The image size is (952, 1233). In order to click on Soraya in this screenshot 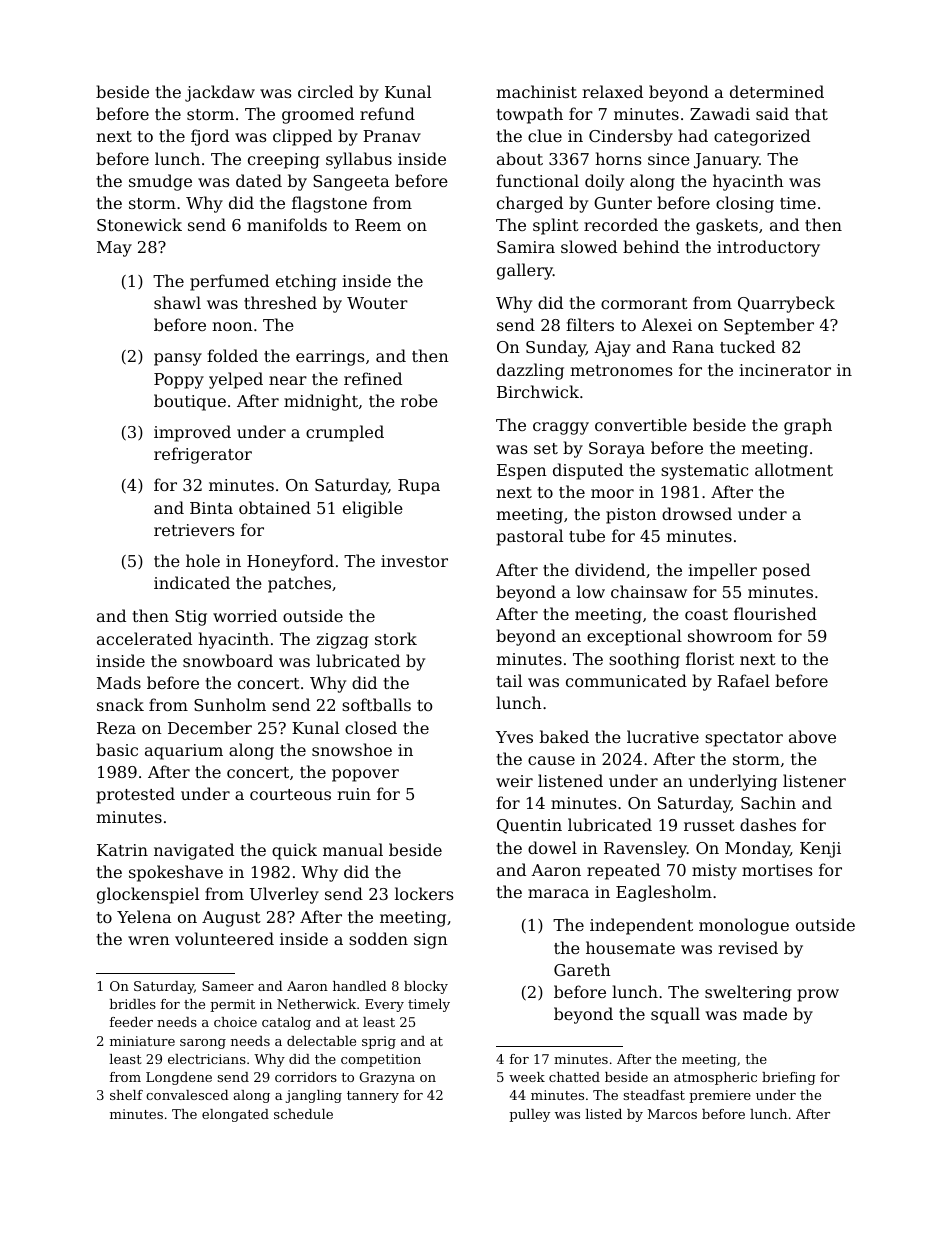, I will do `click(617, 450)`.
